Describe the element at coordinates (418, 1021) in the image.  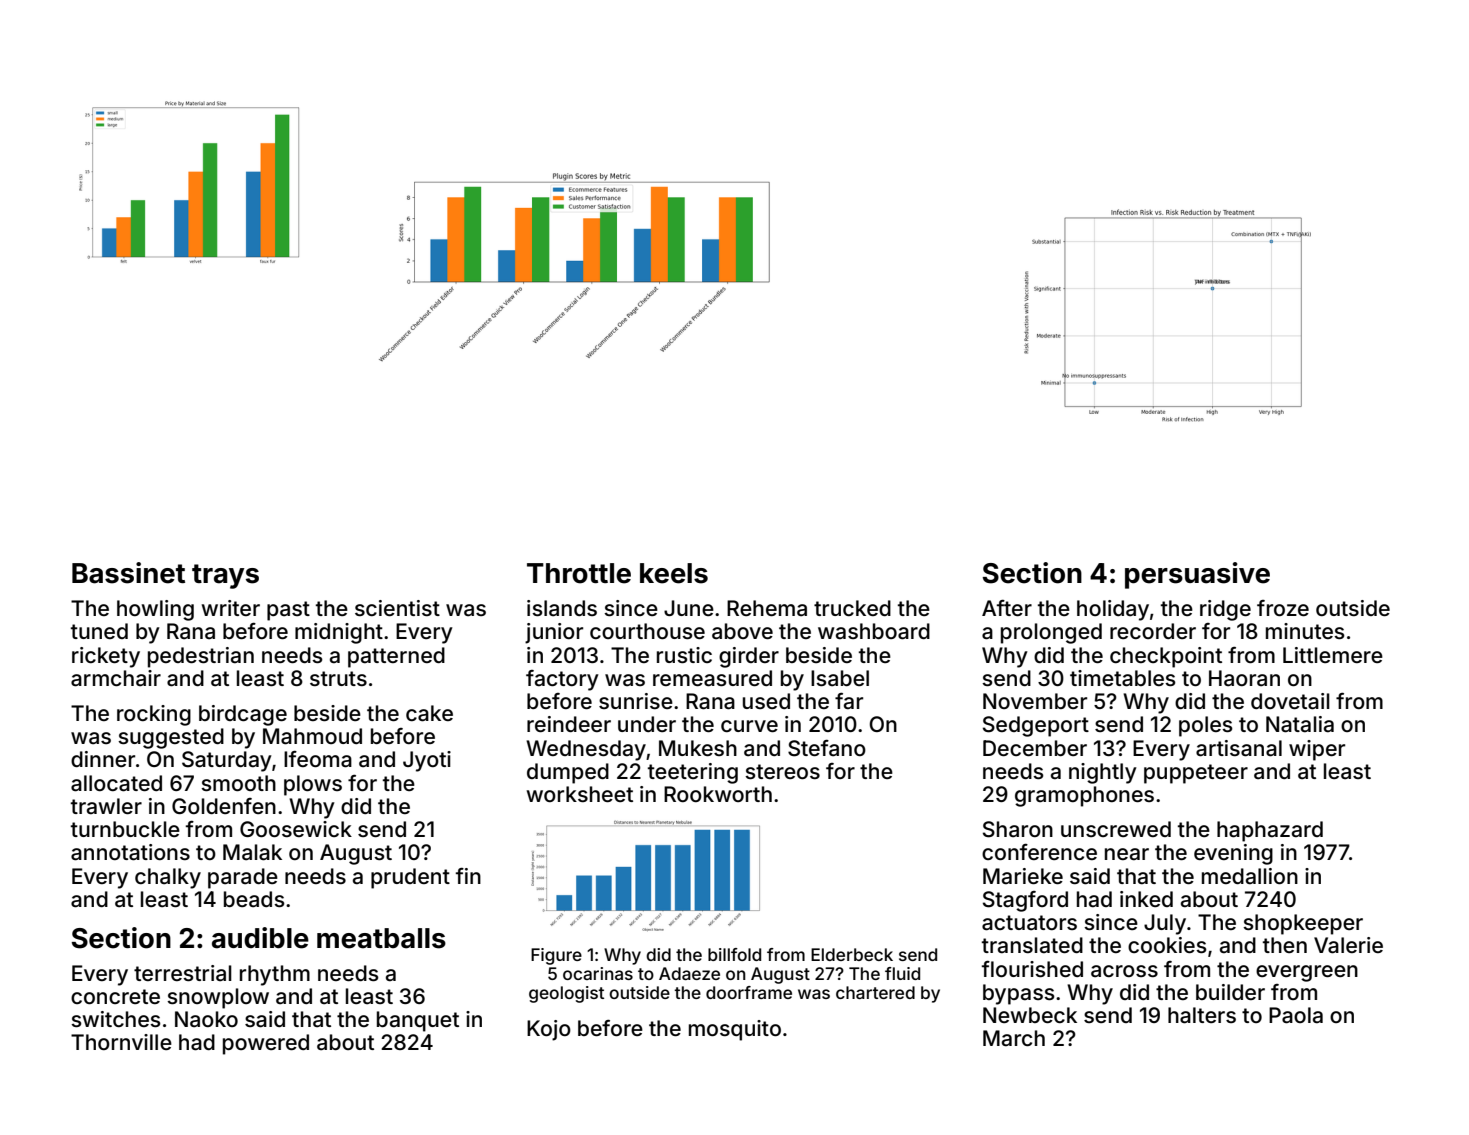
I see `banquet` at that location.
